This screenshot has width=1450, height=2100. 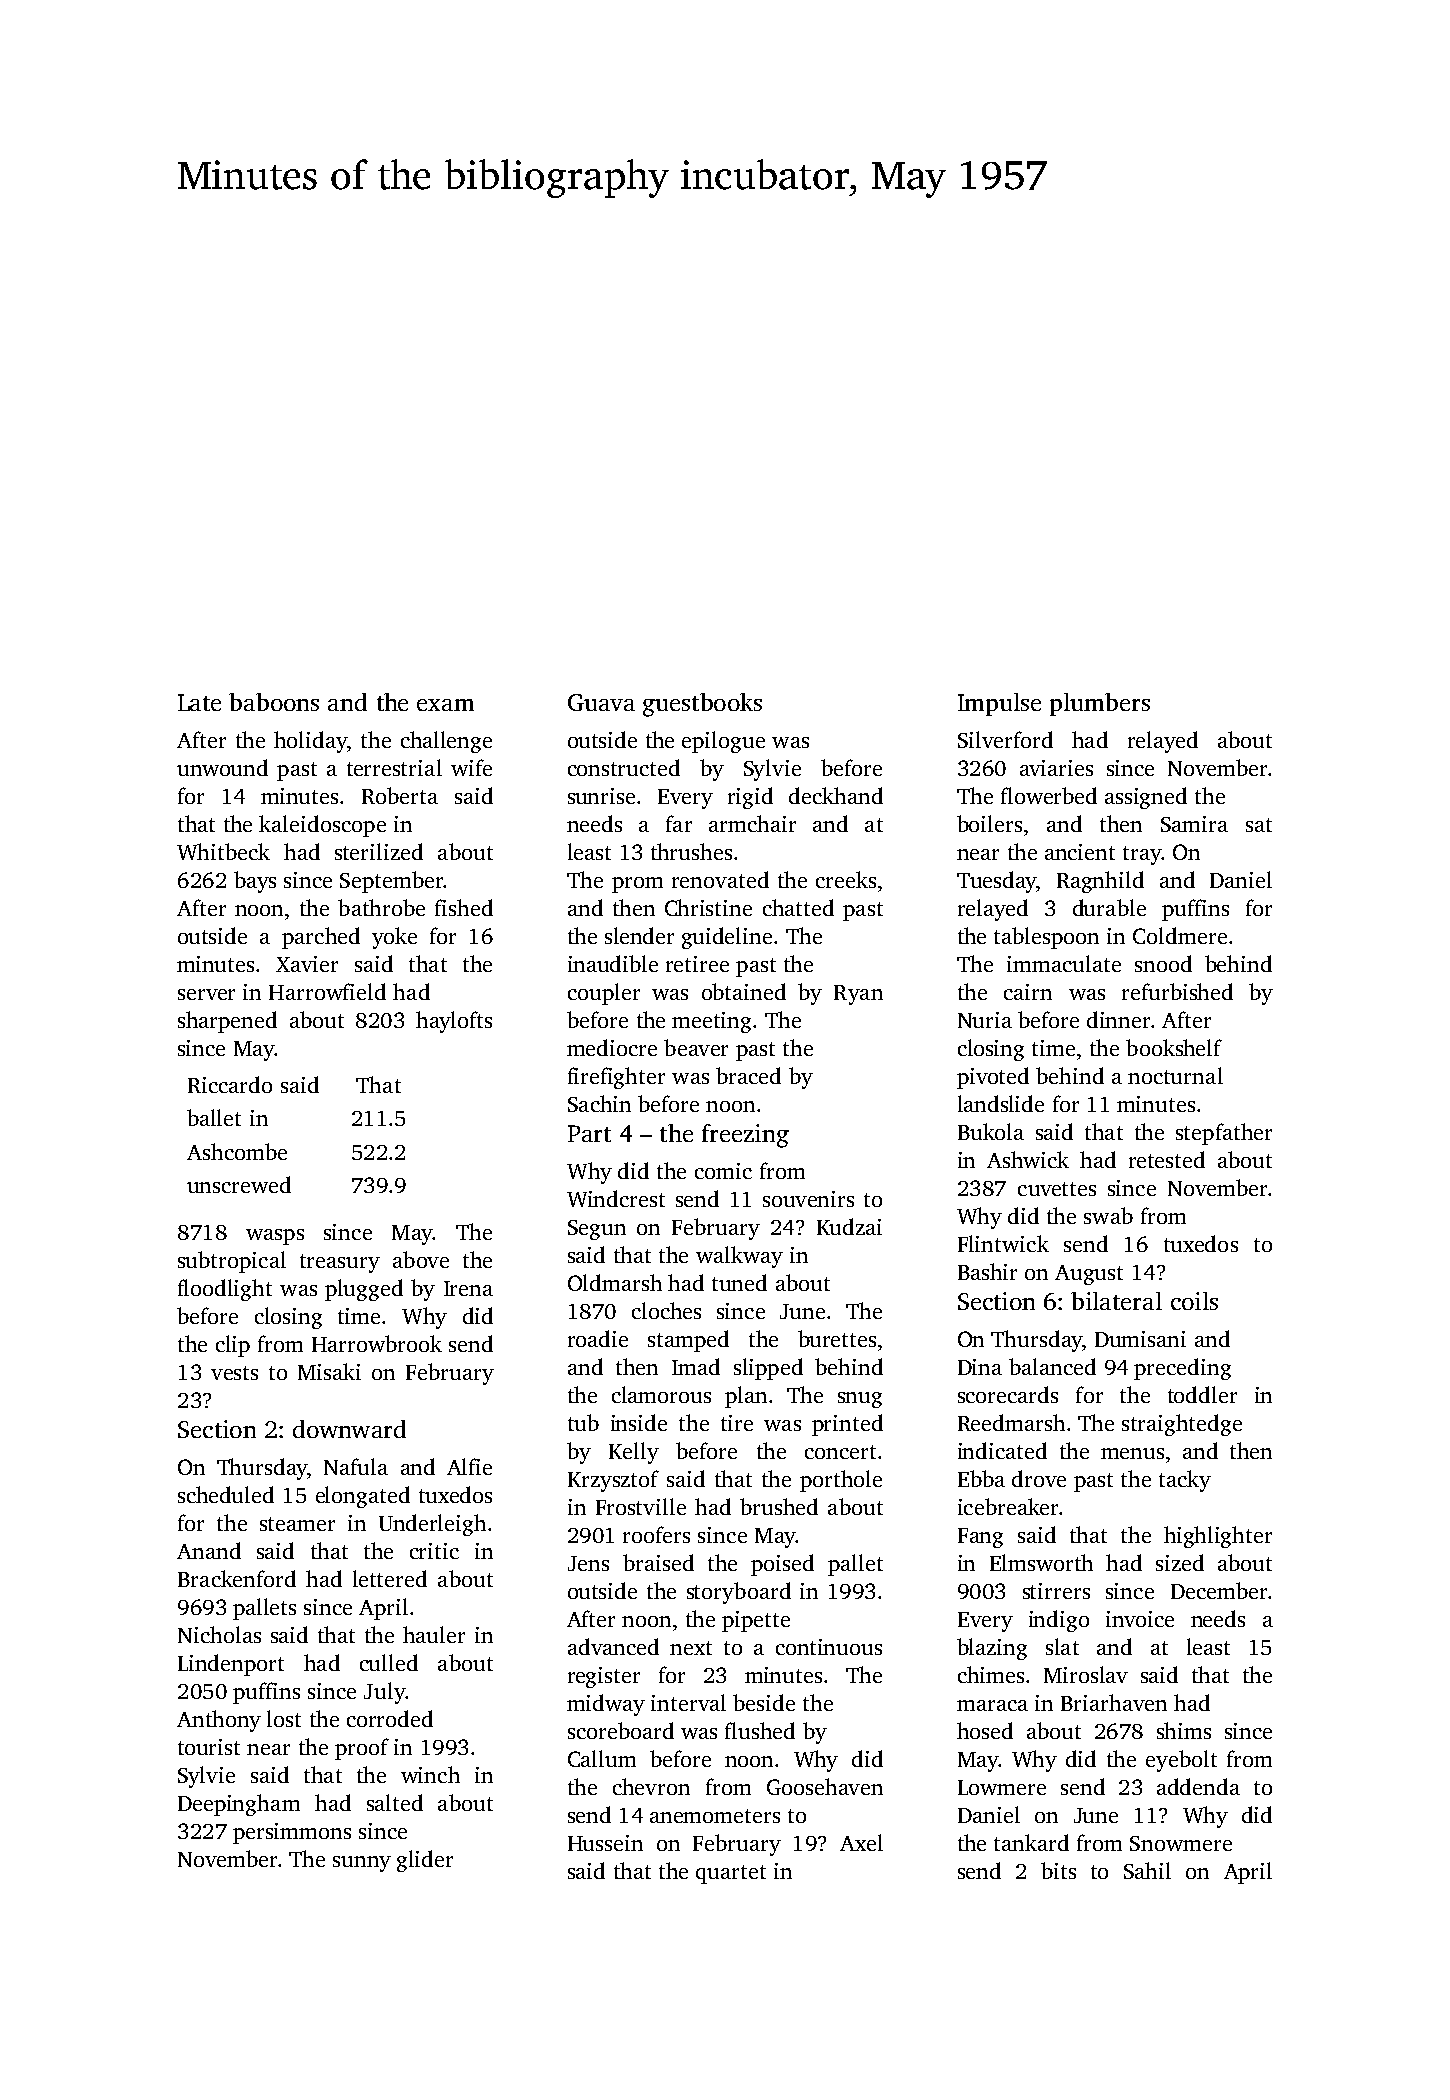 I want to click on snood, so click(x=1163, y=963).
